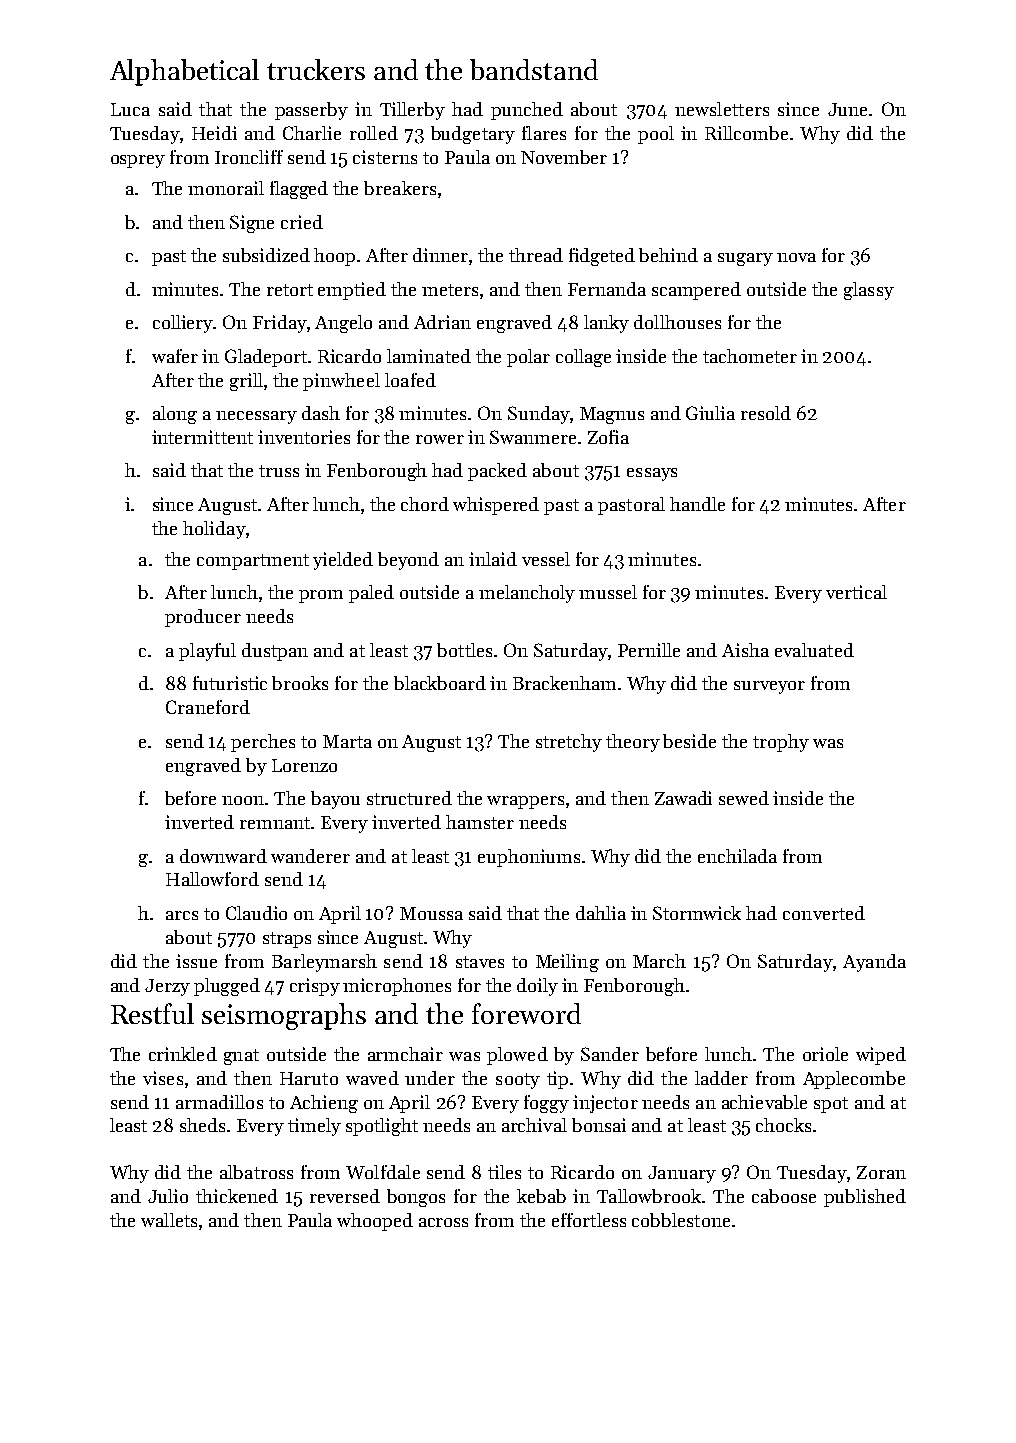 This screenshot has height=1443, width=1016. Describe the element at coordinates (219, 1102) in the screenshot. I see `armadillos` at that location.
